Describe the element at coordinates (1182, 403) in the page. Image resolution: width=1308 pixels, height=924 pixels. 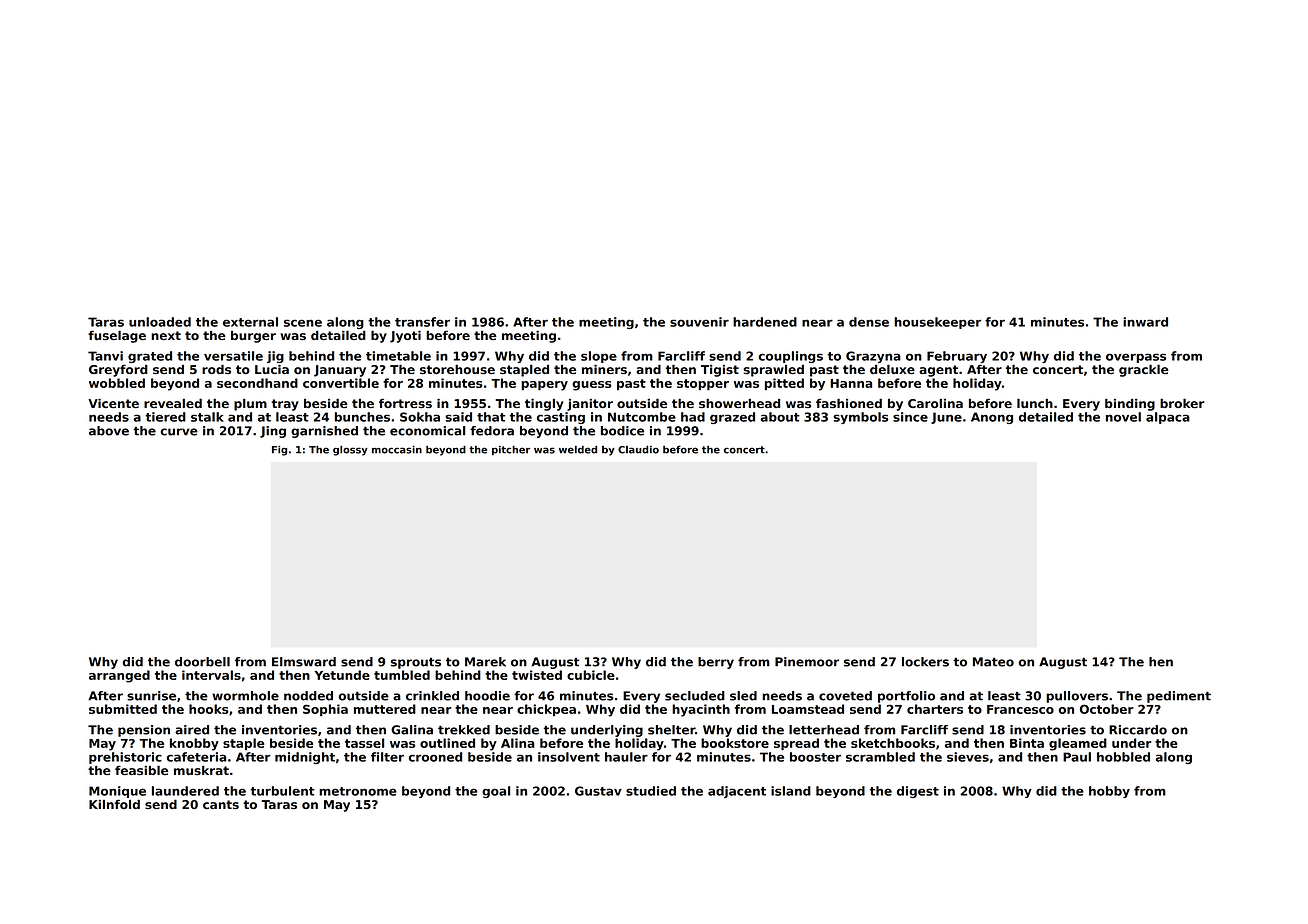
I see `broker` at that location.
